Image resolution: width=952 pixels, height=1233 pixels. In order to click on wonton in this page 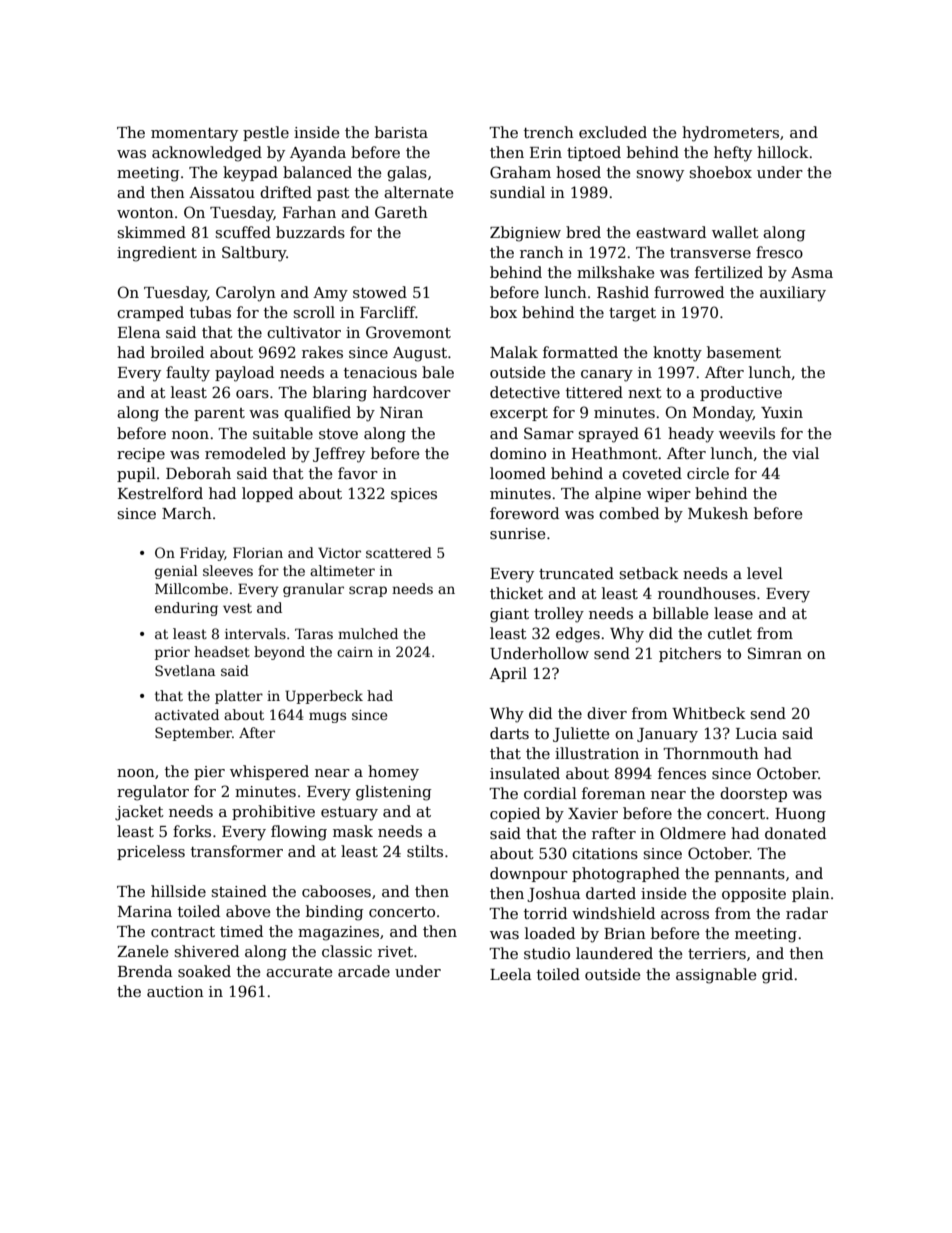, I will do `click(145, 213)`.
